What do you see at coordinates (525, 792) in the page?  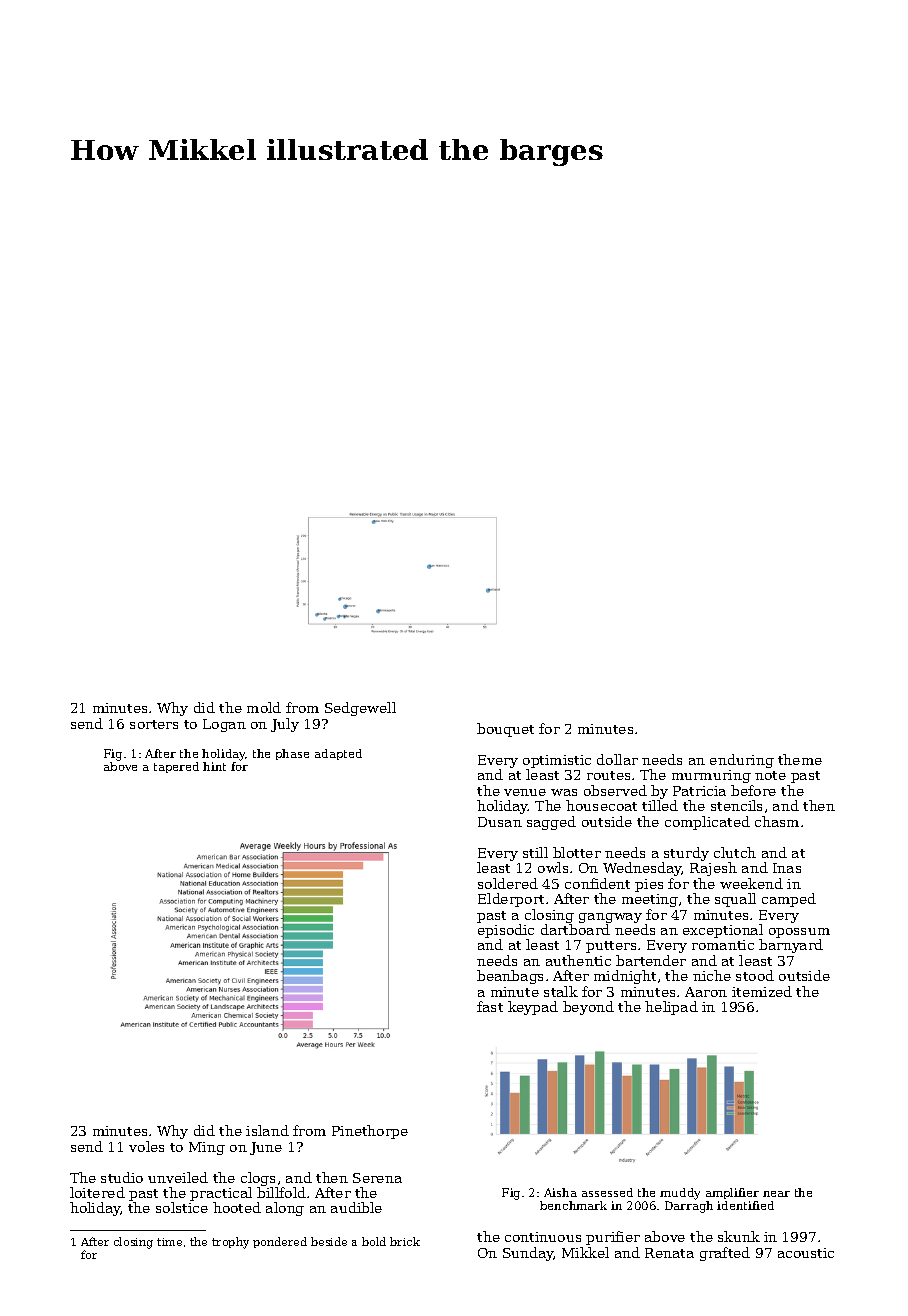 I see `venue` at bounding box center [525, 792].
